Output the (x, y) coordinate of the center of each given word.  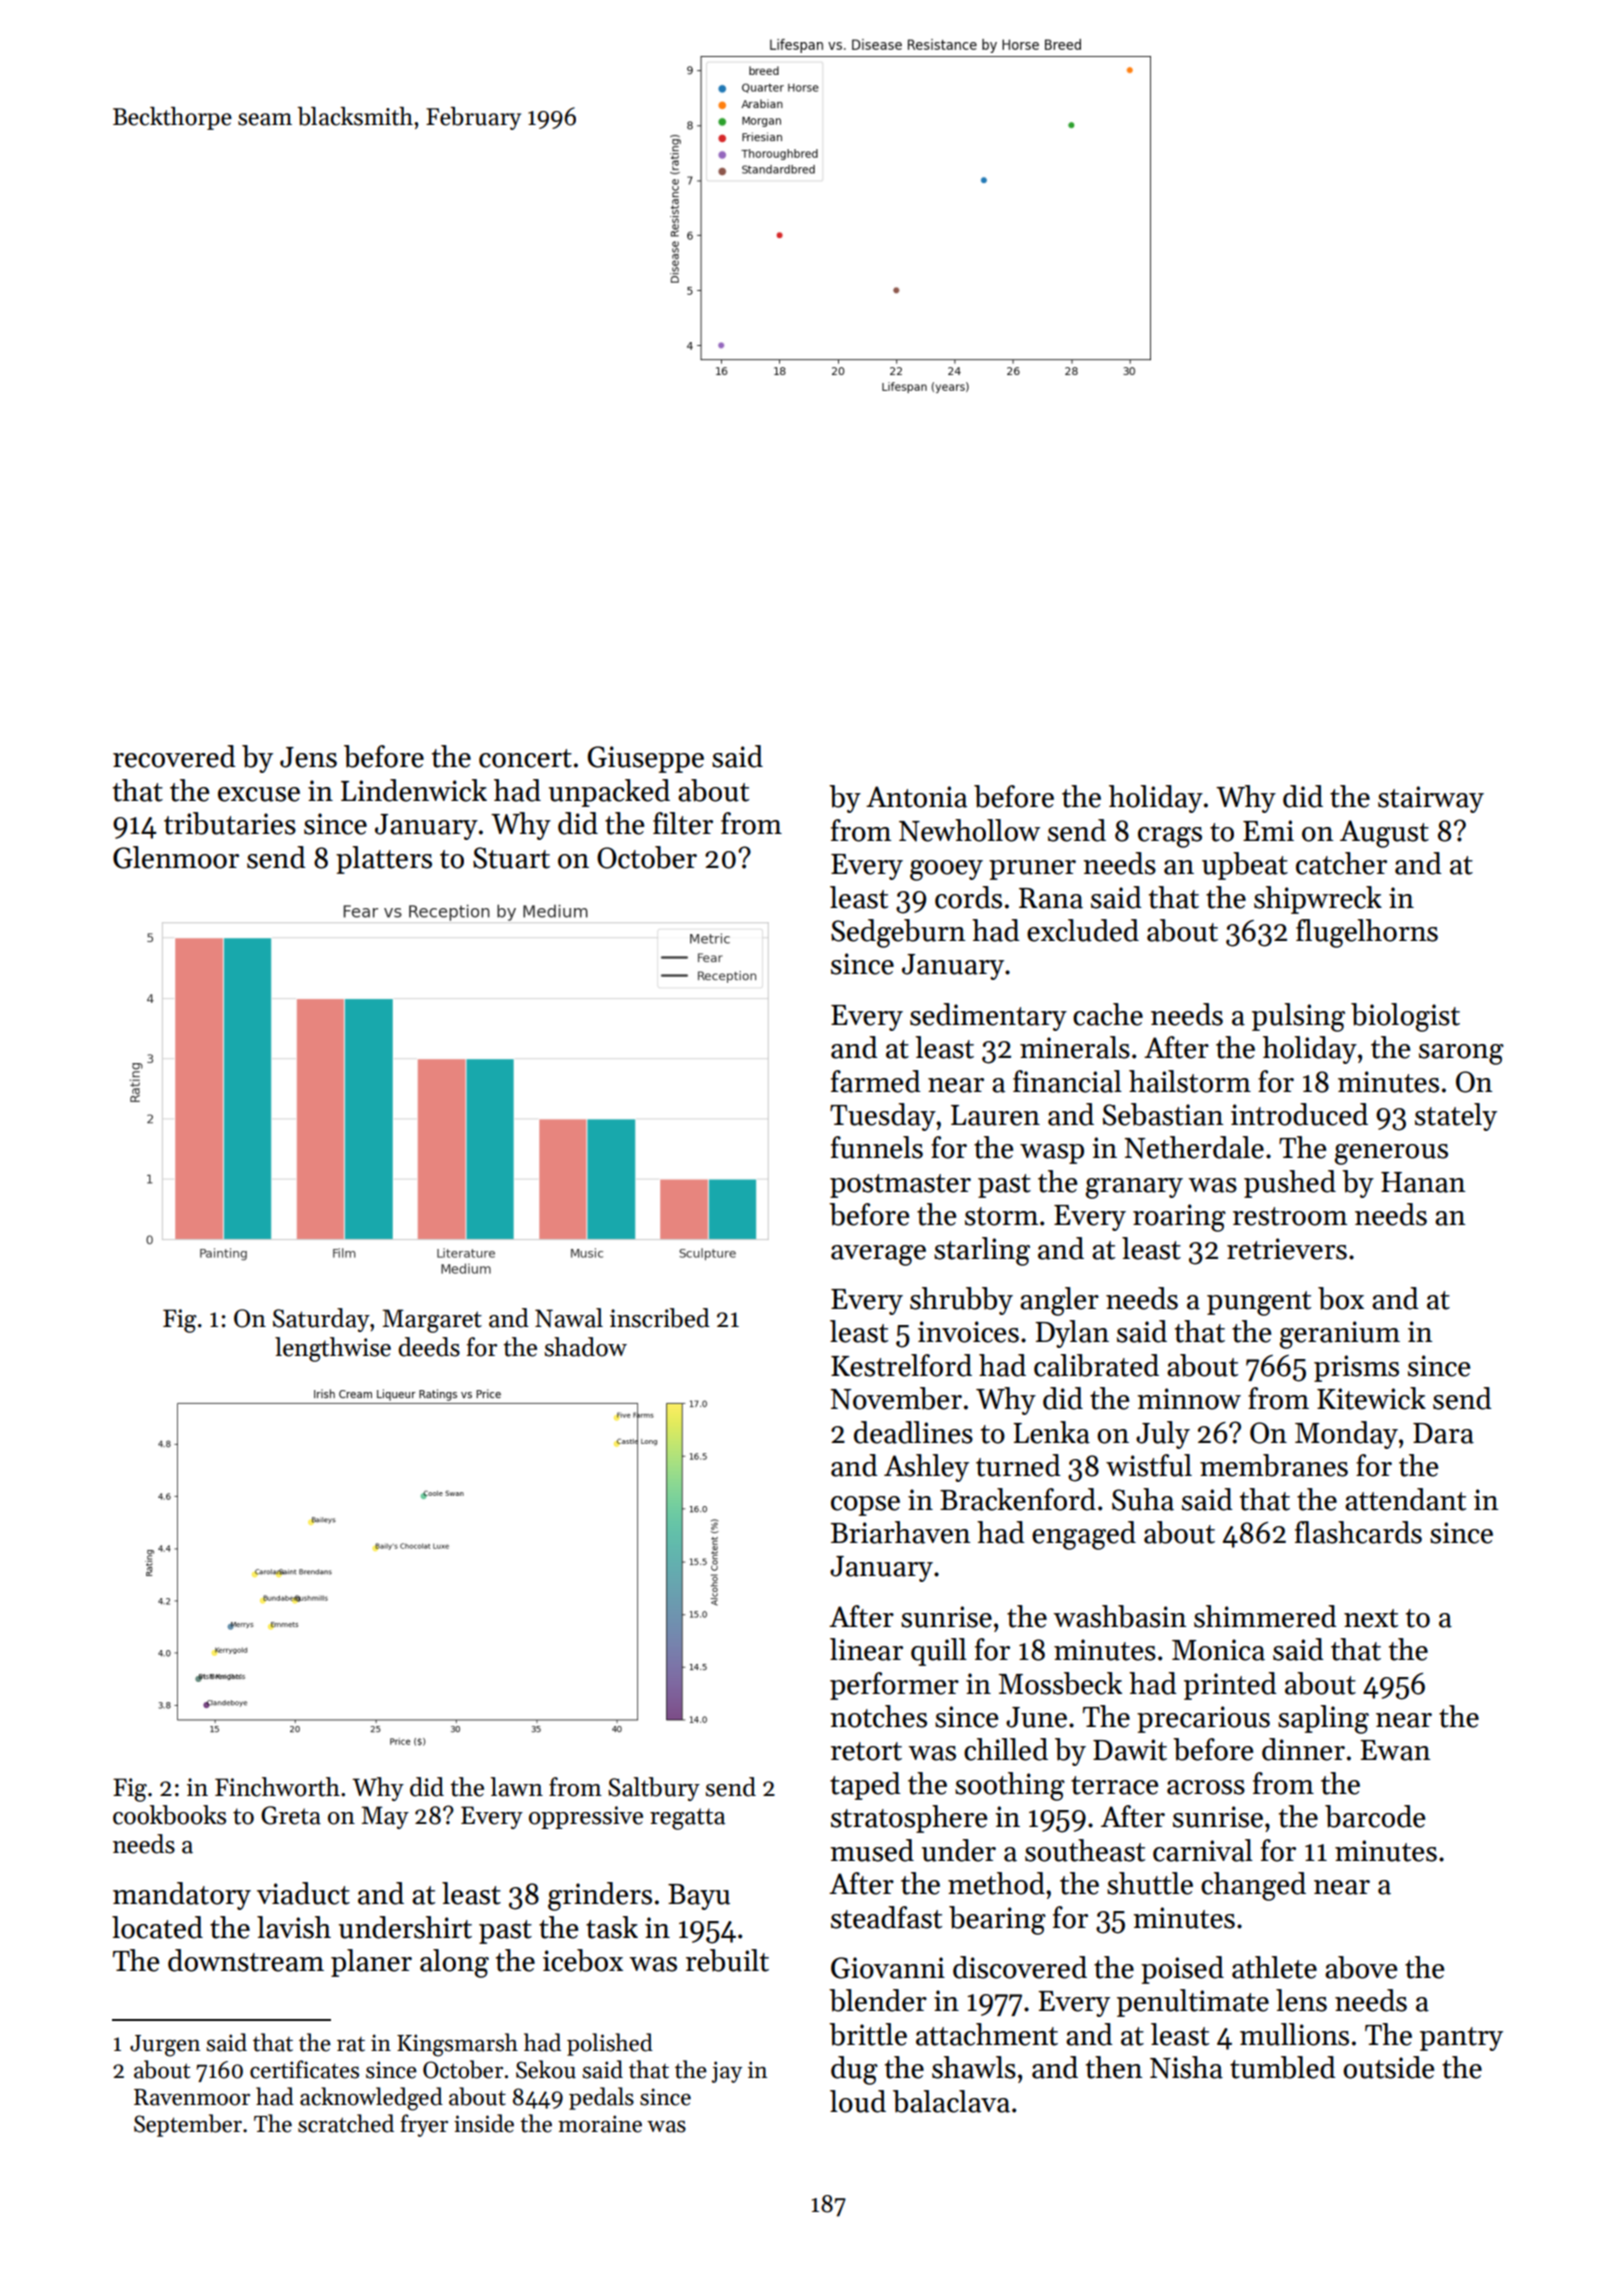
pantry (1461, 2039)
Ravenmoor (192, 2097)
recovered (174, 756)
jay (726, 2072)
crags (1170, 837)
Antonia (916, 797)
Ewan (1395, 1750)
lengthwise (333, 1349)
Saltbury (654, 1789)
